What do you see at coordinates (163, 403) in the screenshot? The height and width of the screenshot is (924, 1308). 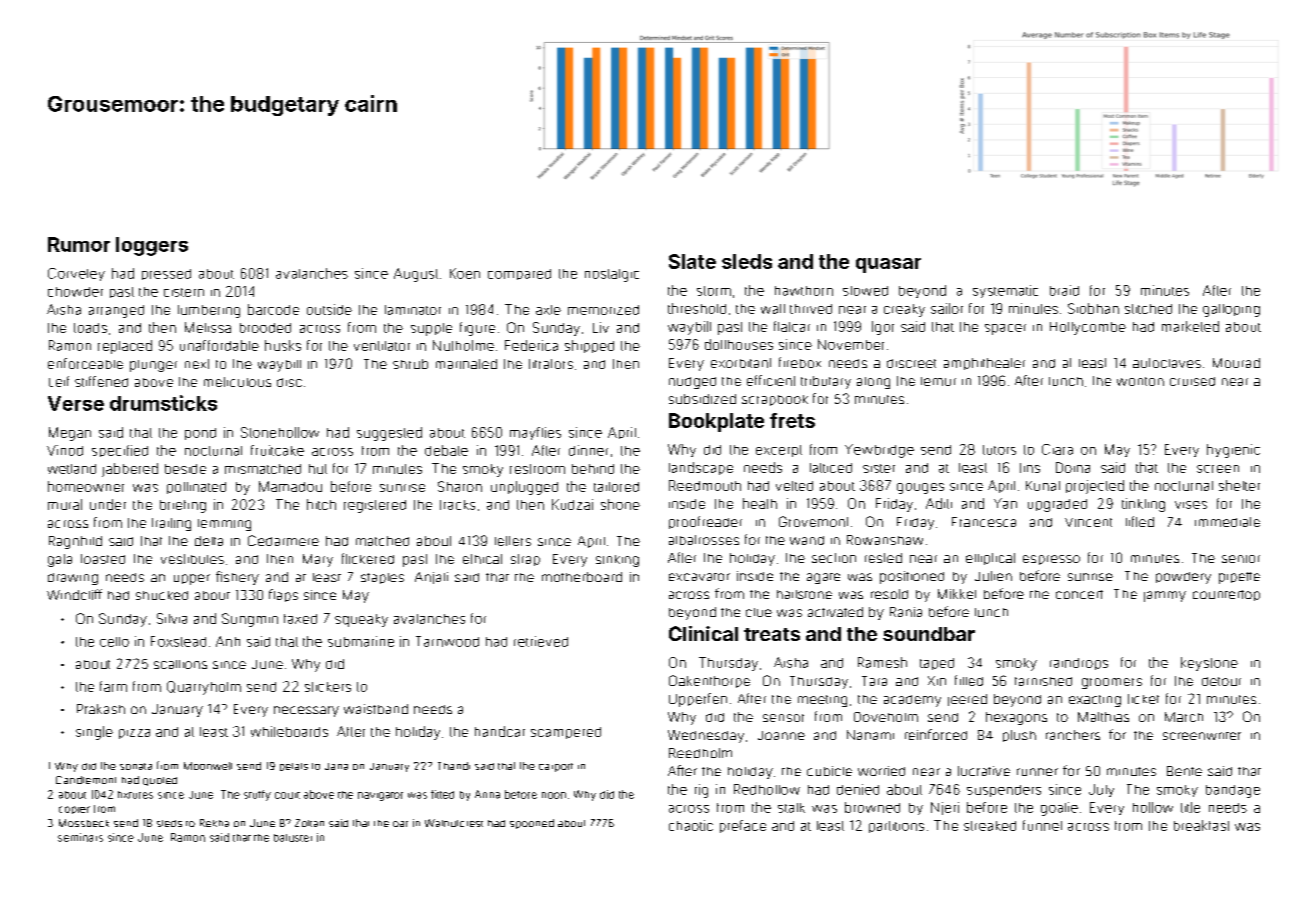 I see `drumsticks` at bounding box center [163, 403].
